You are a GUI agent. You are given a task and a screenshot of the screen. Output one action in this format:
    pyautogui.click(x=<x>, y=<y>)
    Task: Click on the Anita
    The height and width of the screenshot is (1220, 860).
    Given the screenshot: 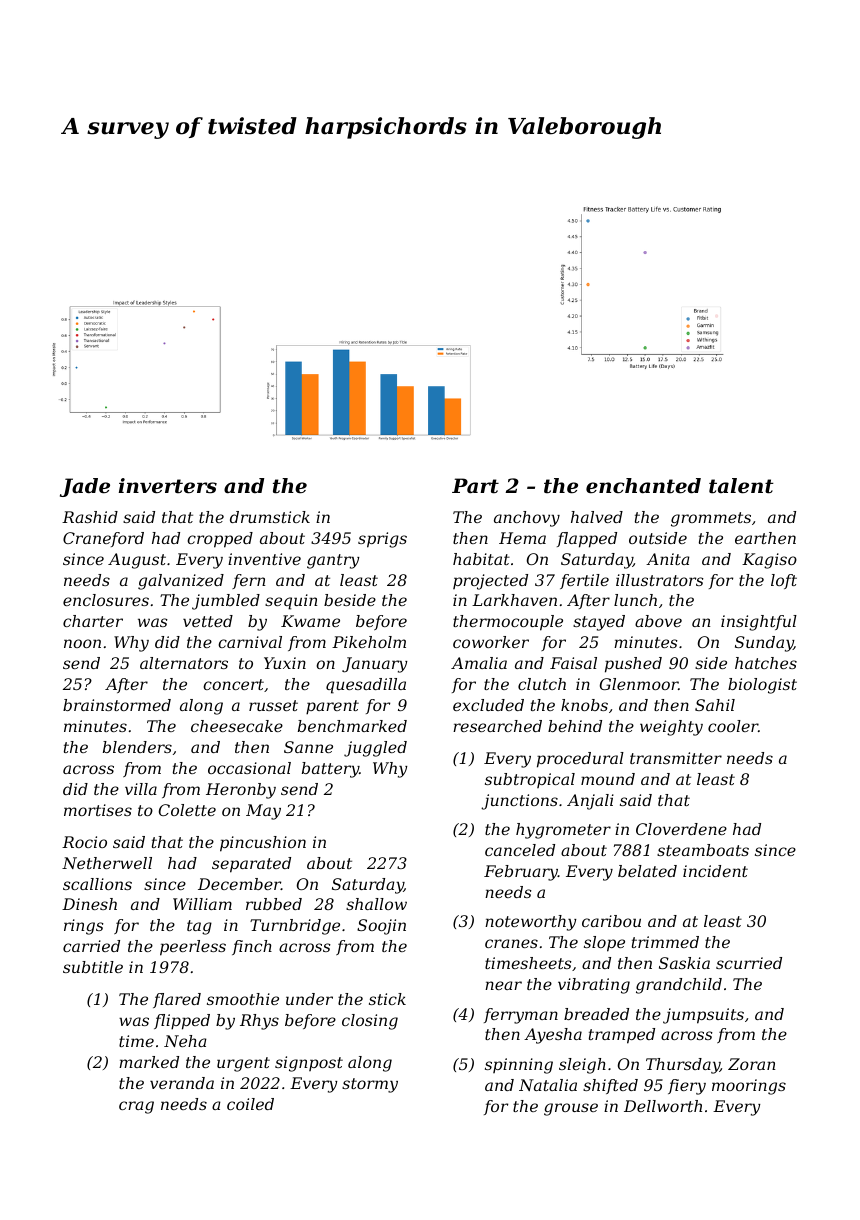 What is the action you would take?
    pyautogui.click(x=668, y=559)
